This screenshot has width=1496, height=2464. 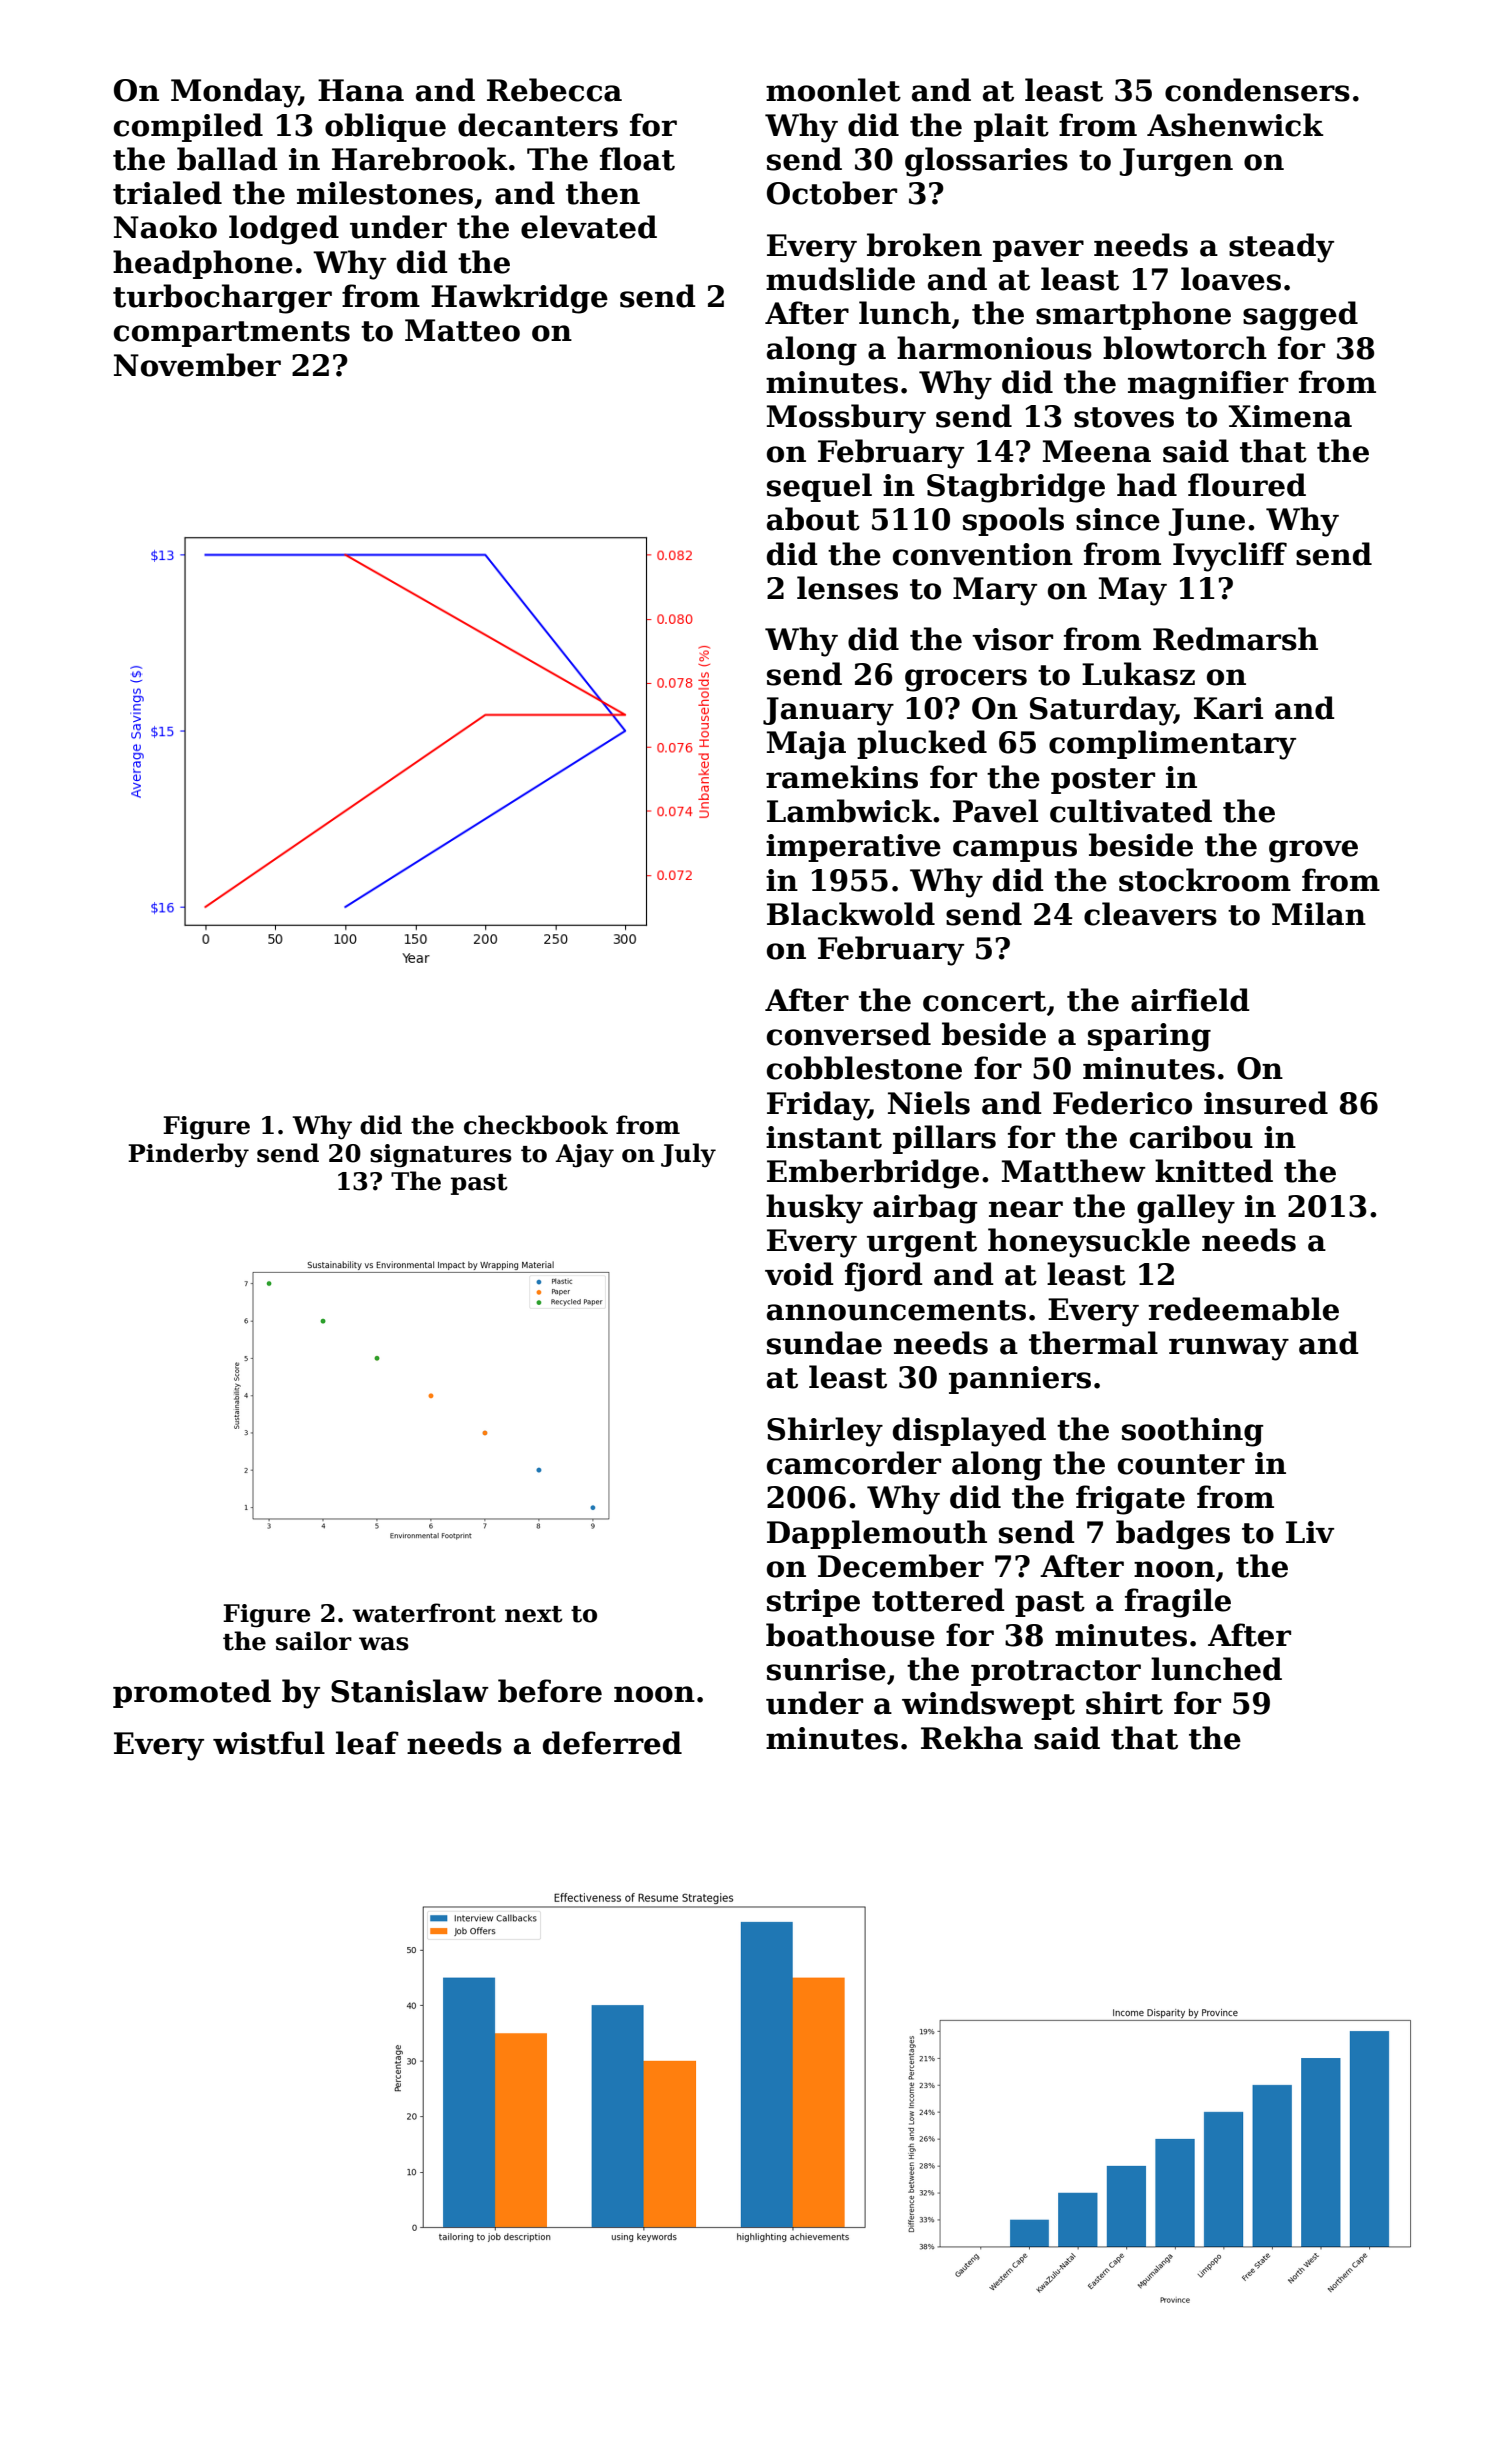 I want to click on wistful, so click(x=269, y=1743).
